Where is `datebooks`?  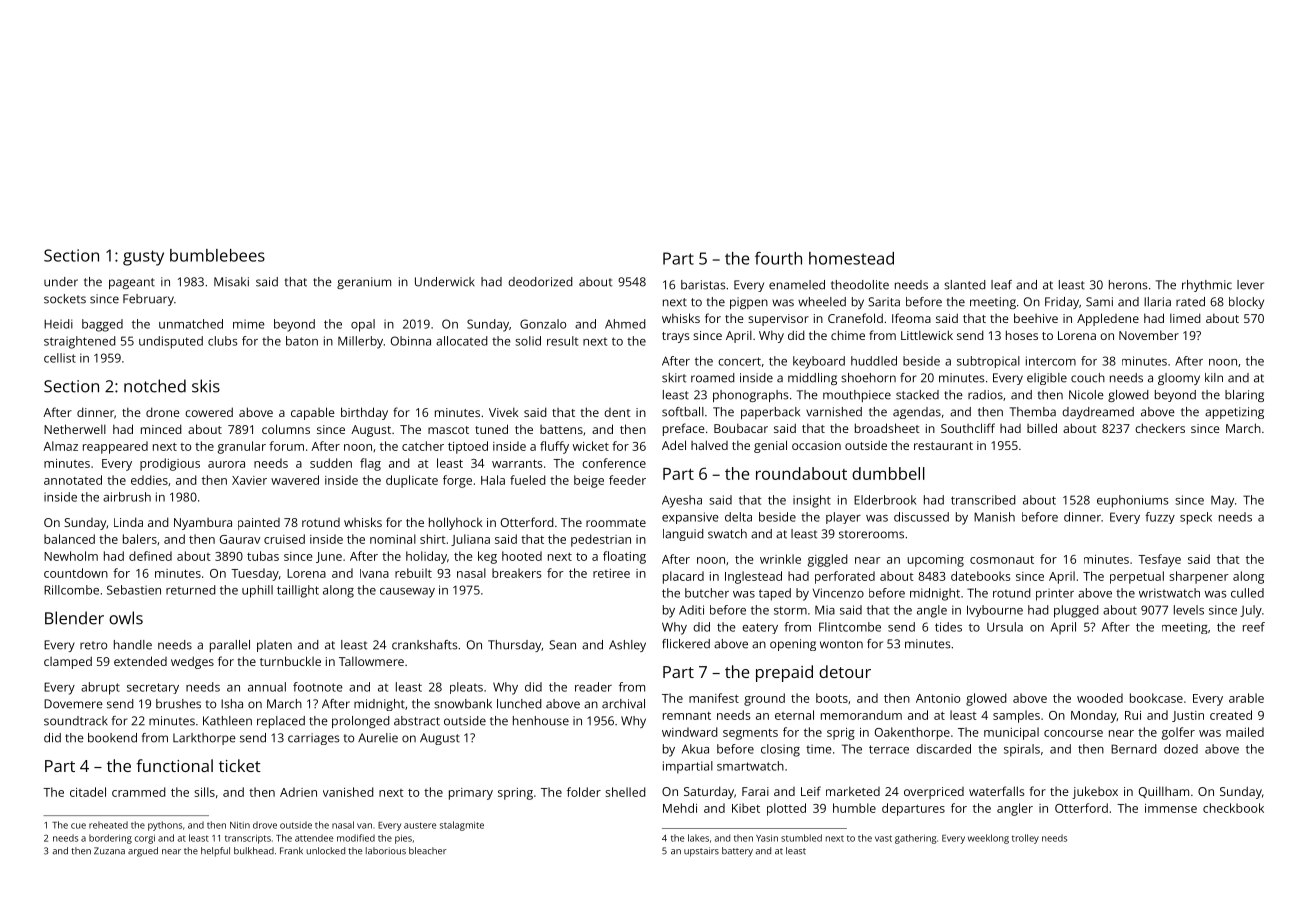
datebooks is located at coordinates (980, 576).
